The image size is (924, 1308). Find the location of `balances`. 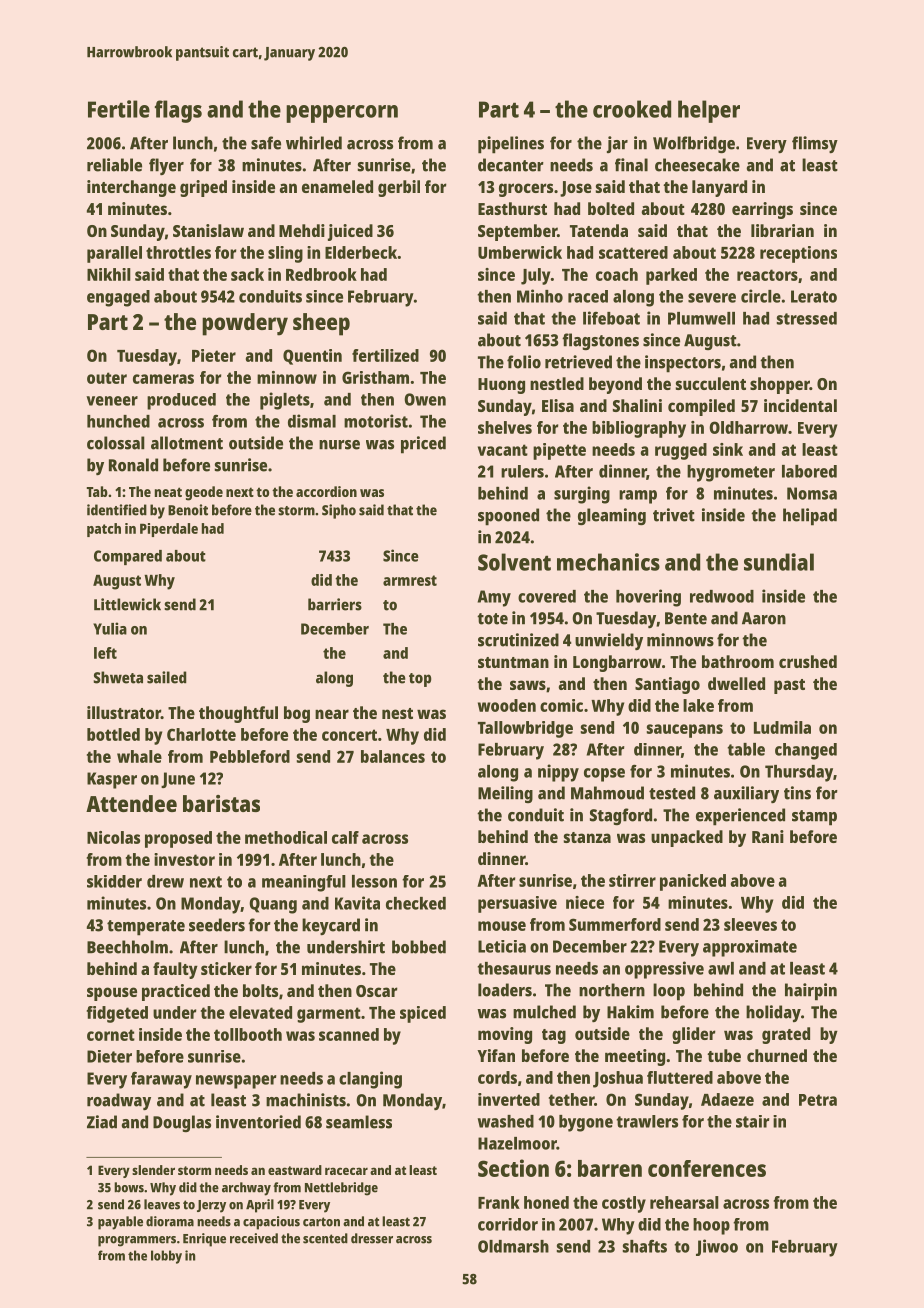

balances is located at coordinates (393, 756).
